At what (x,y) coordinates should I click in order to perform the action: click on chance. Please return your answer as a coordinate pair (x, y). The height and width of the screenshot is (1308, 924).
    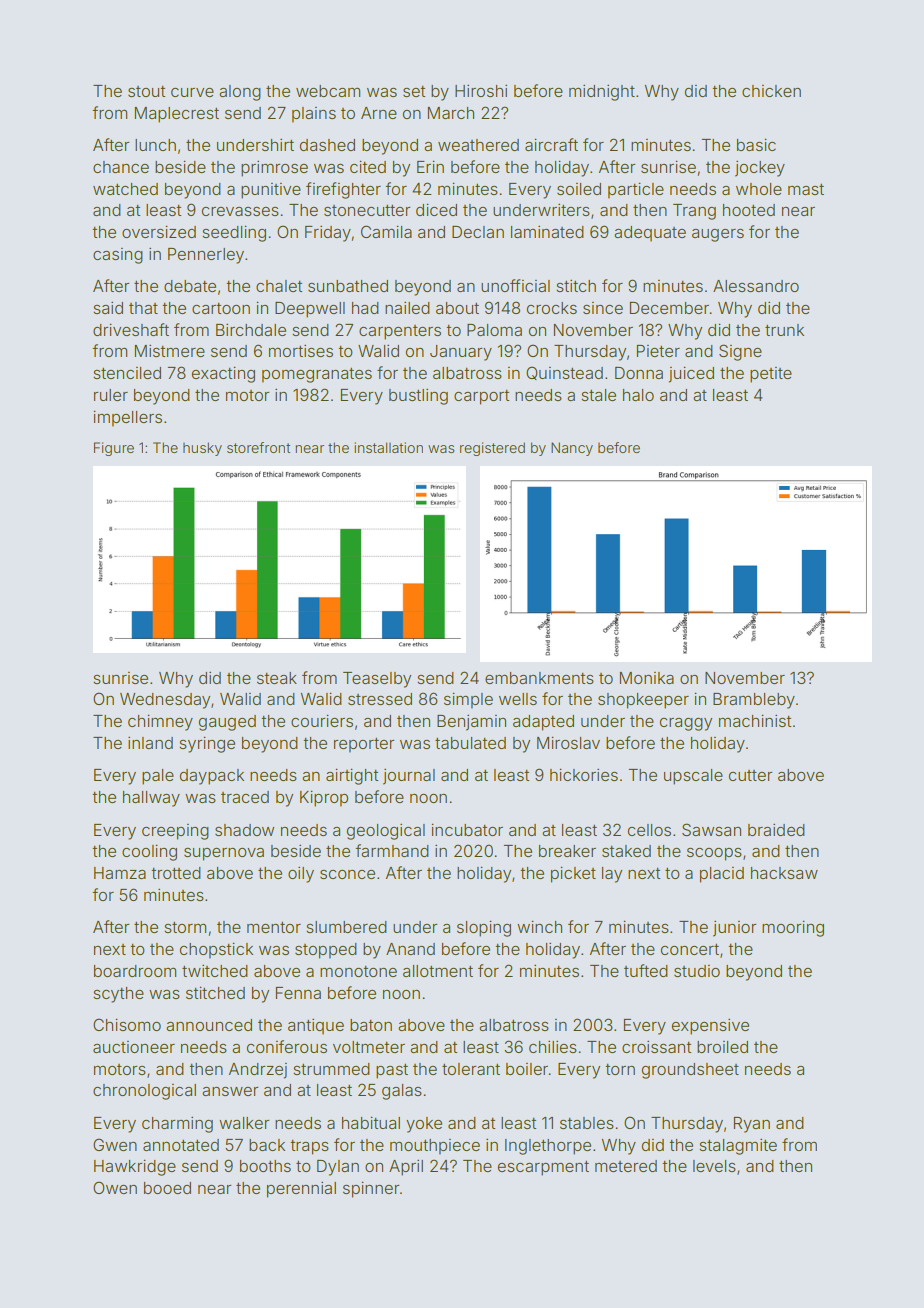
    Looking at the image, I should click on (121, 167).
